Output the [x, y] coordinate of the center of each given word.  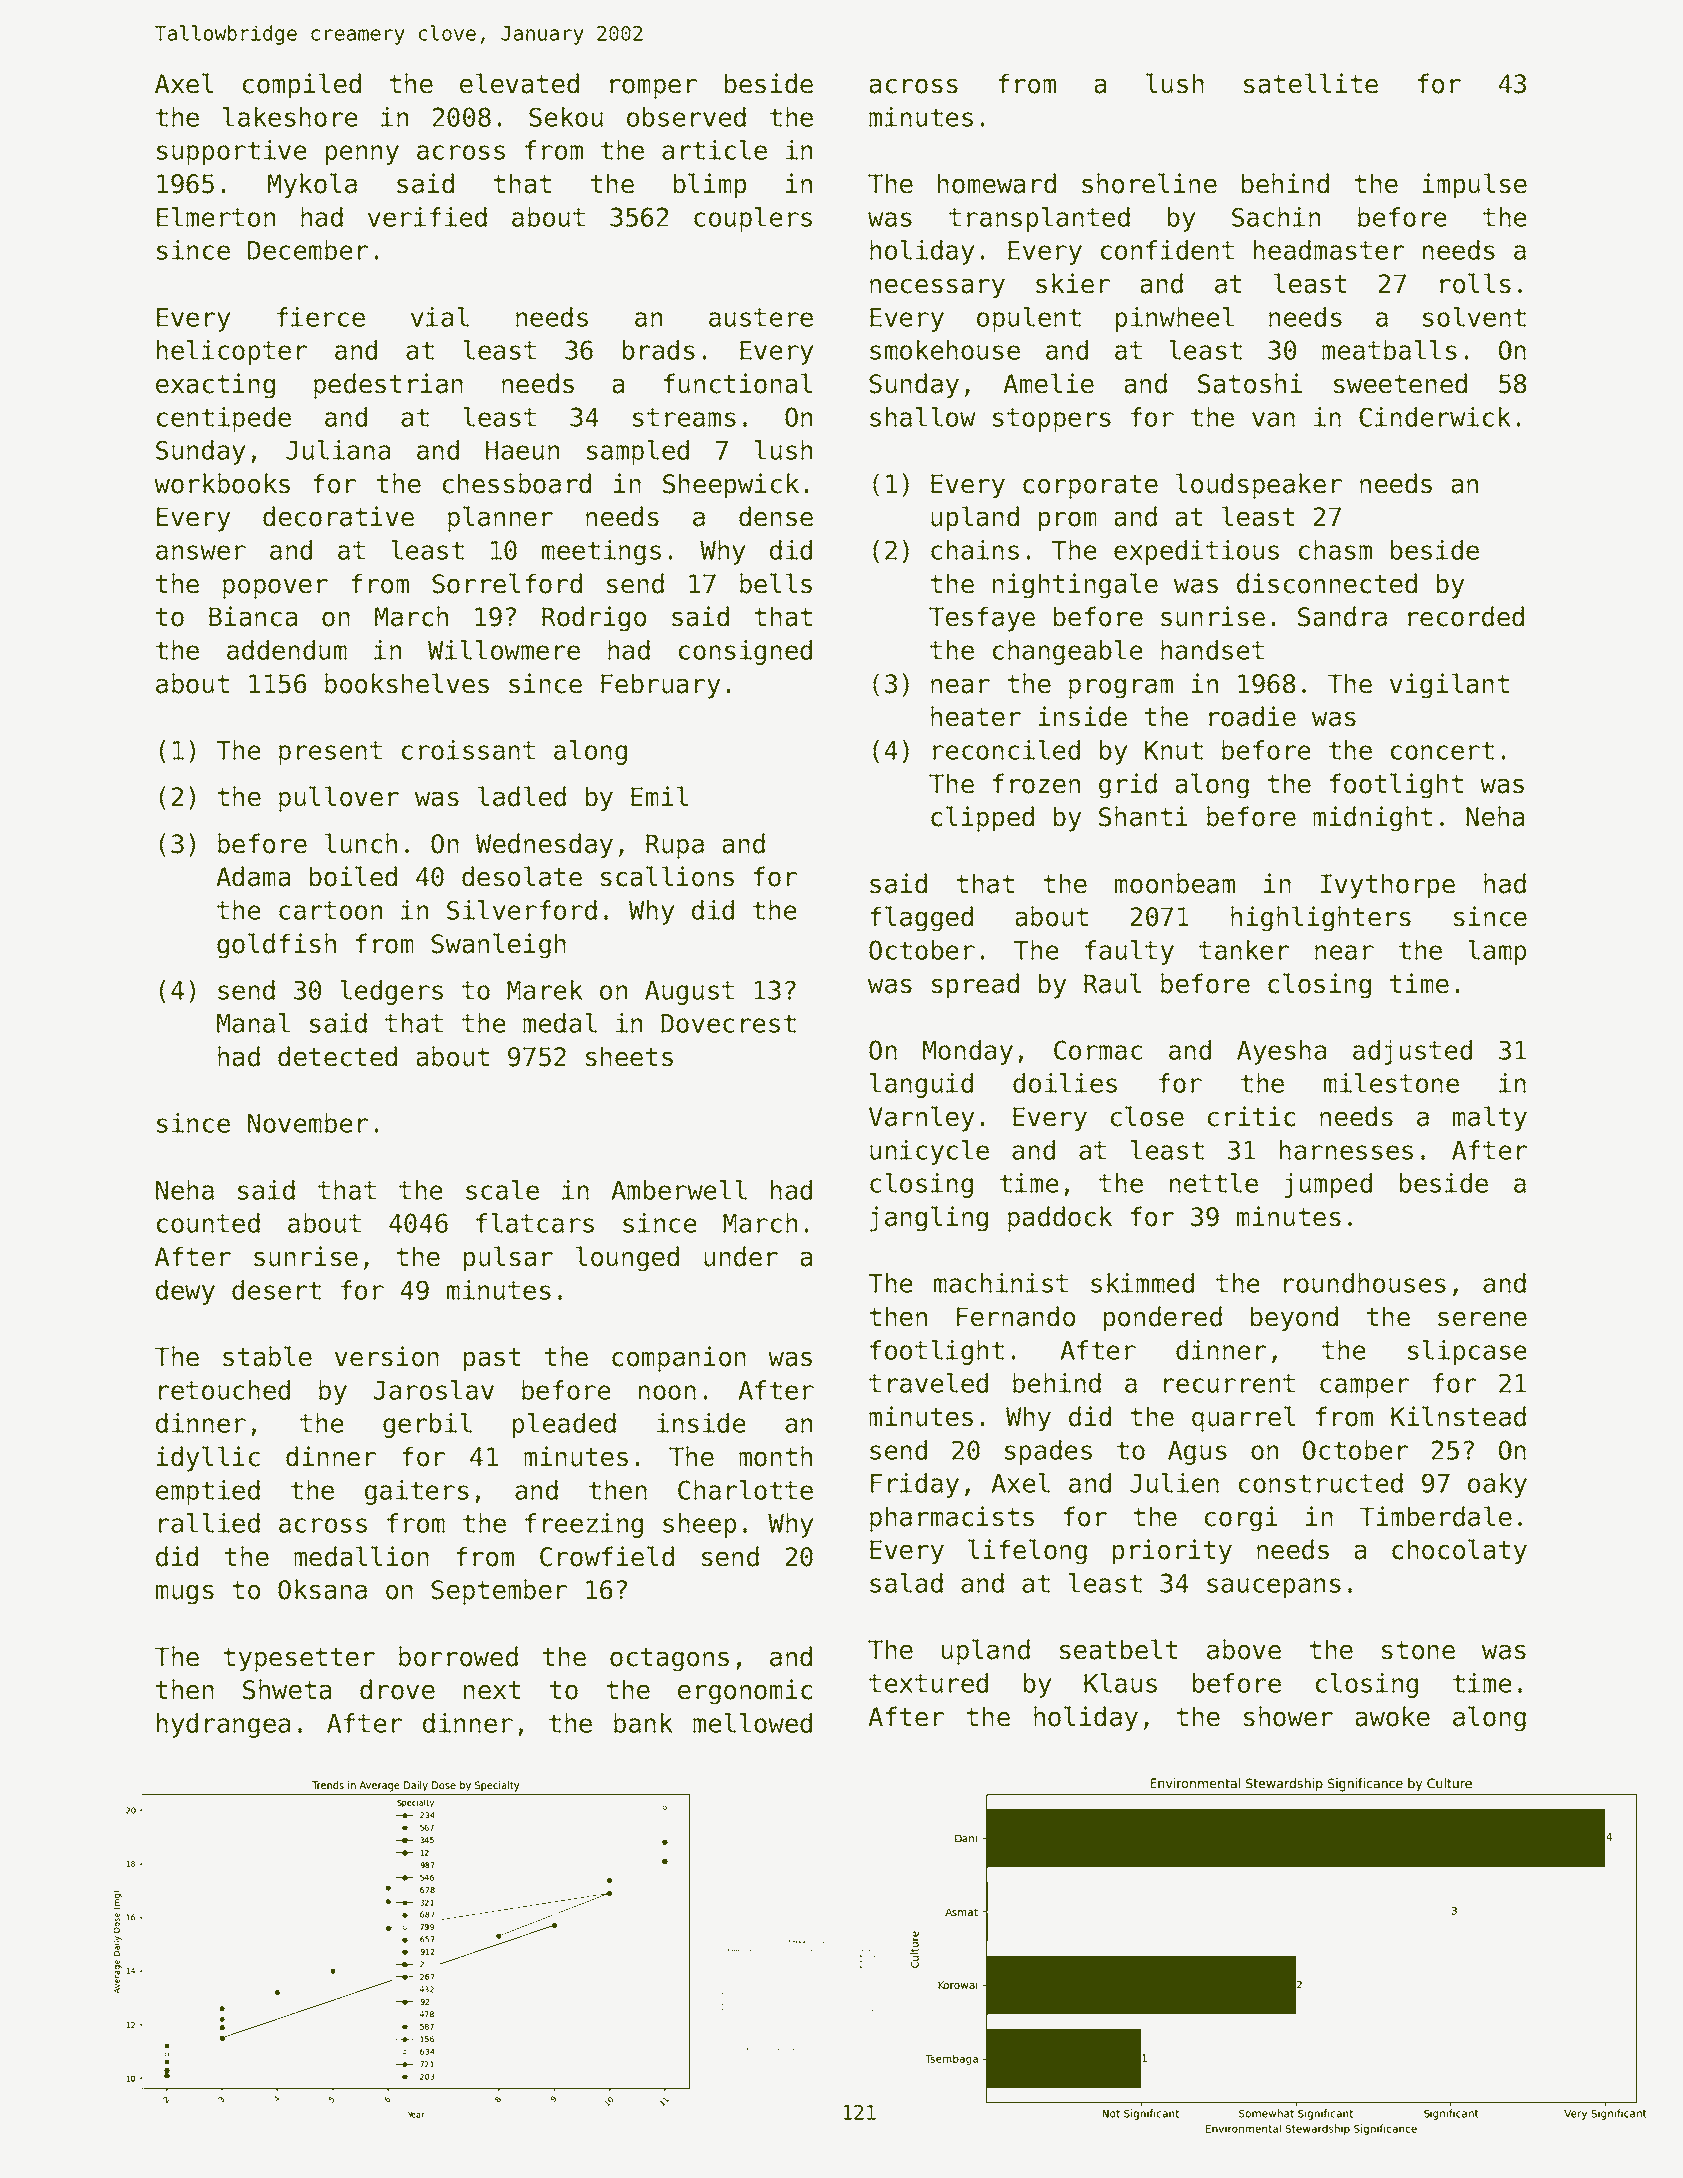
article [714, 150]
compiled [302, 86]
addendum [287, 650]
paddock [1060, 1219]
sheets [629, 1056]
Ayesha [1281, 1052]
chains [975, 550]
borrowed [458, 1656]
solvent [1474, 317]
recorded [1466, 616]
